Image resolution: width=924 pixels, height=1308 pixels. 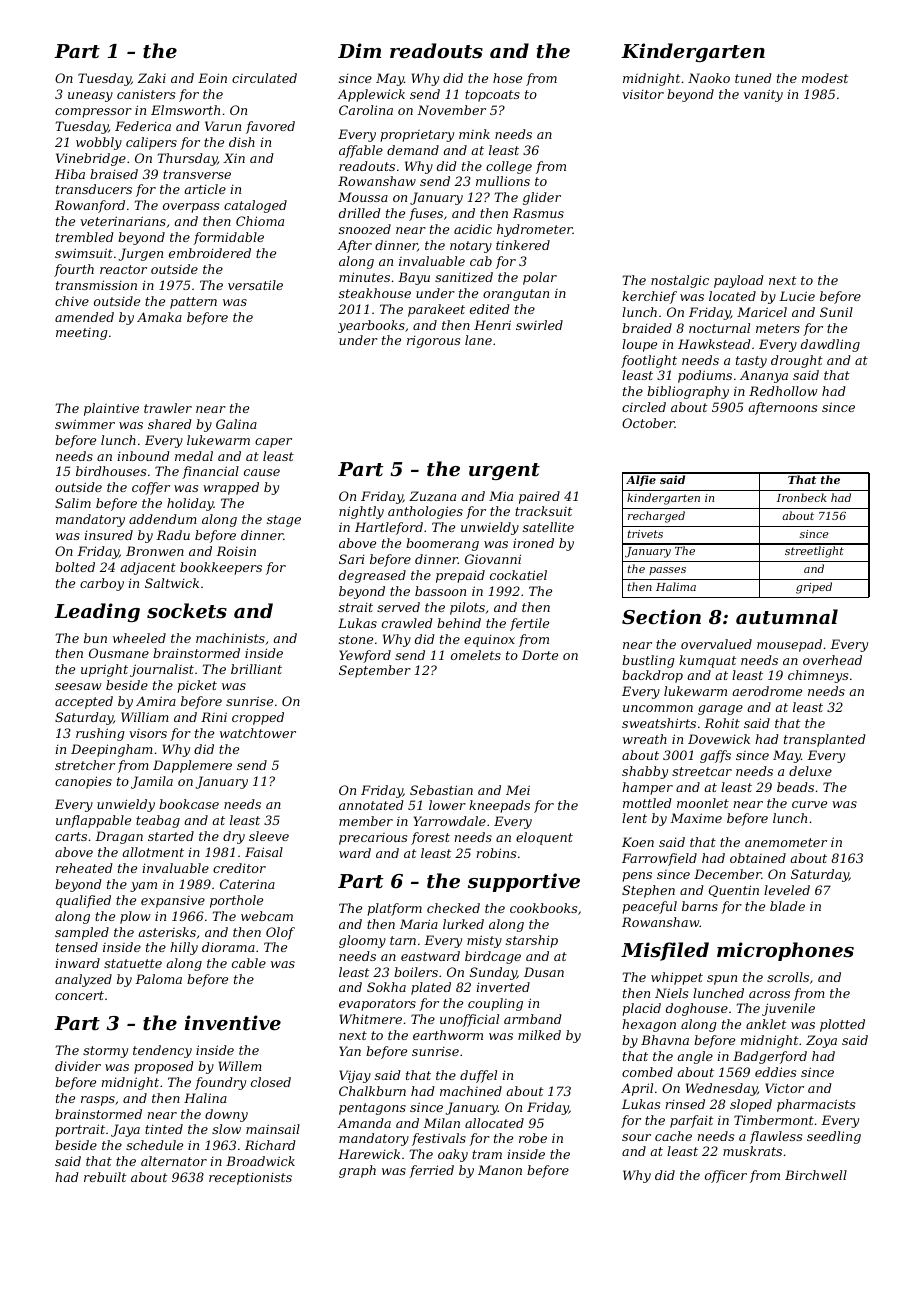 What do you see at coordinates (431, 1171) in the page?
I see `ferried` at bounding box center [431, 1171].
